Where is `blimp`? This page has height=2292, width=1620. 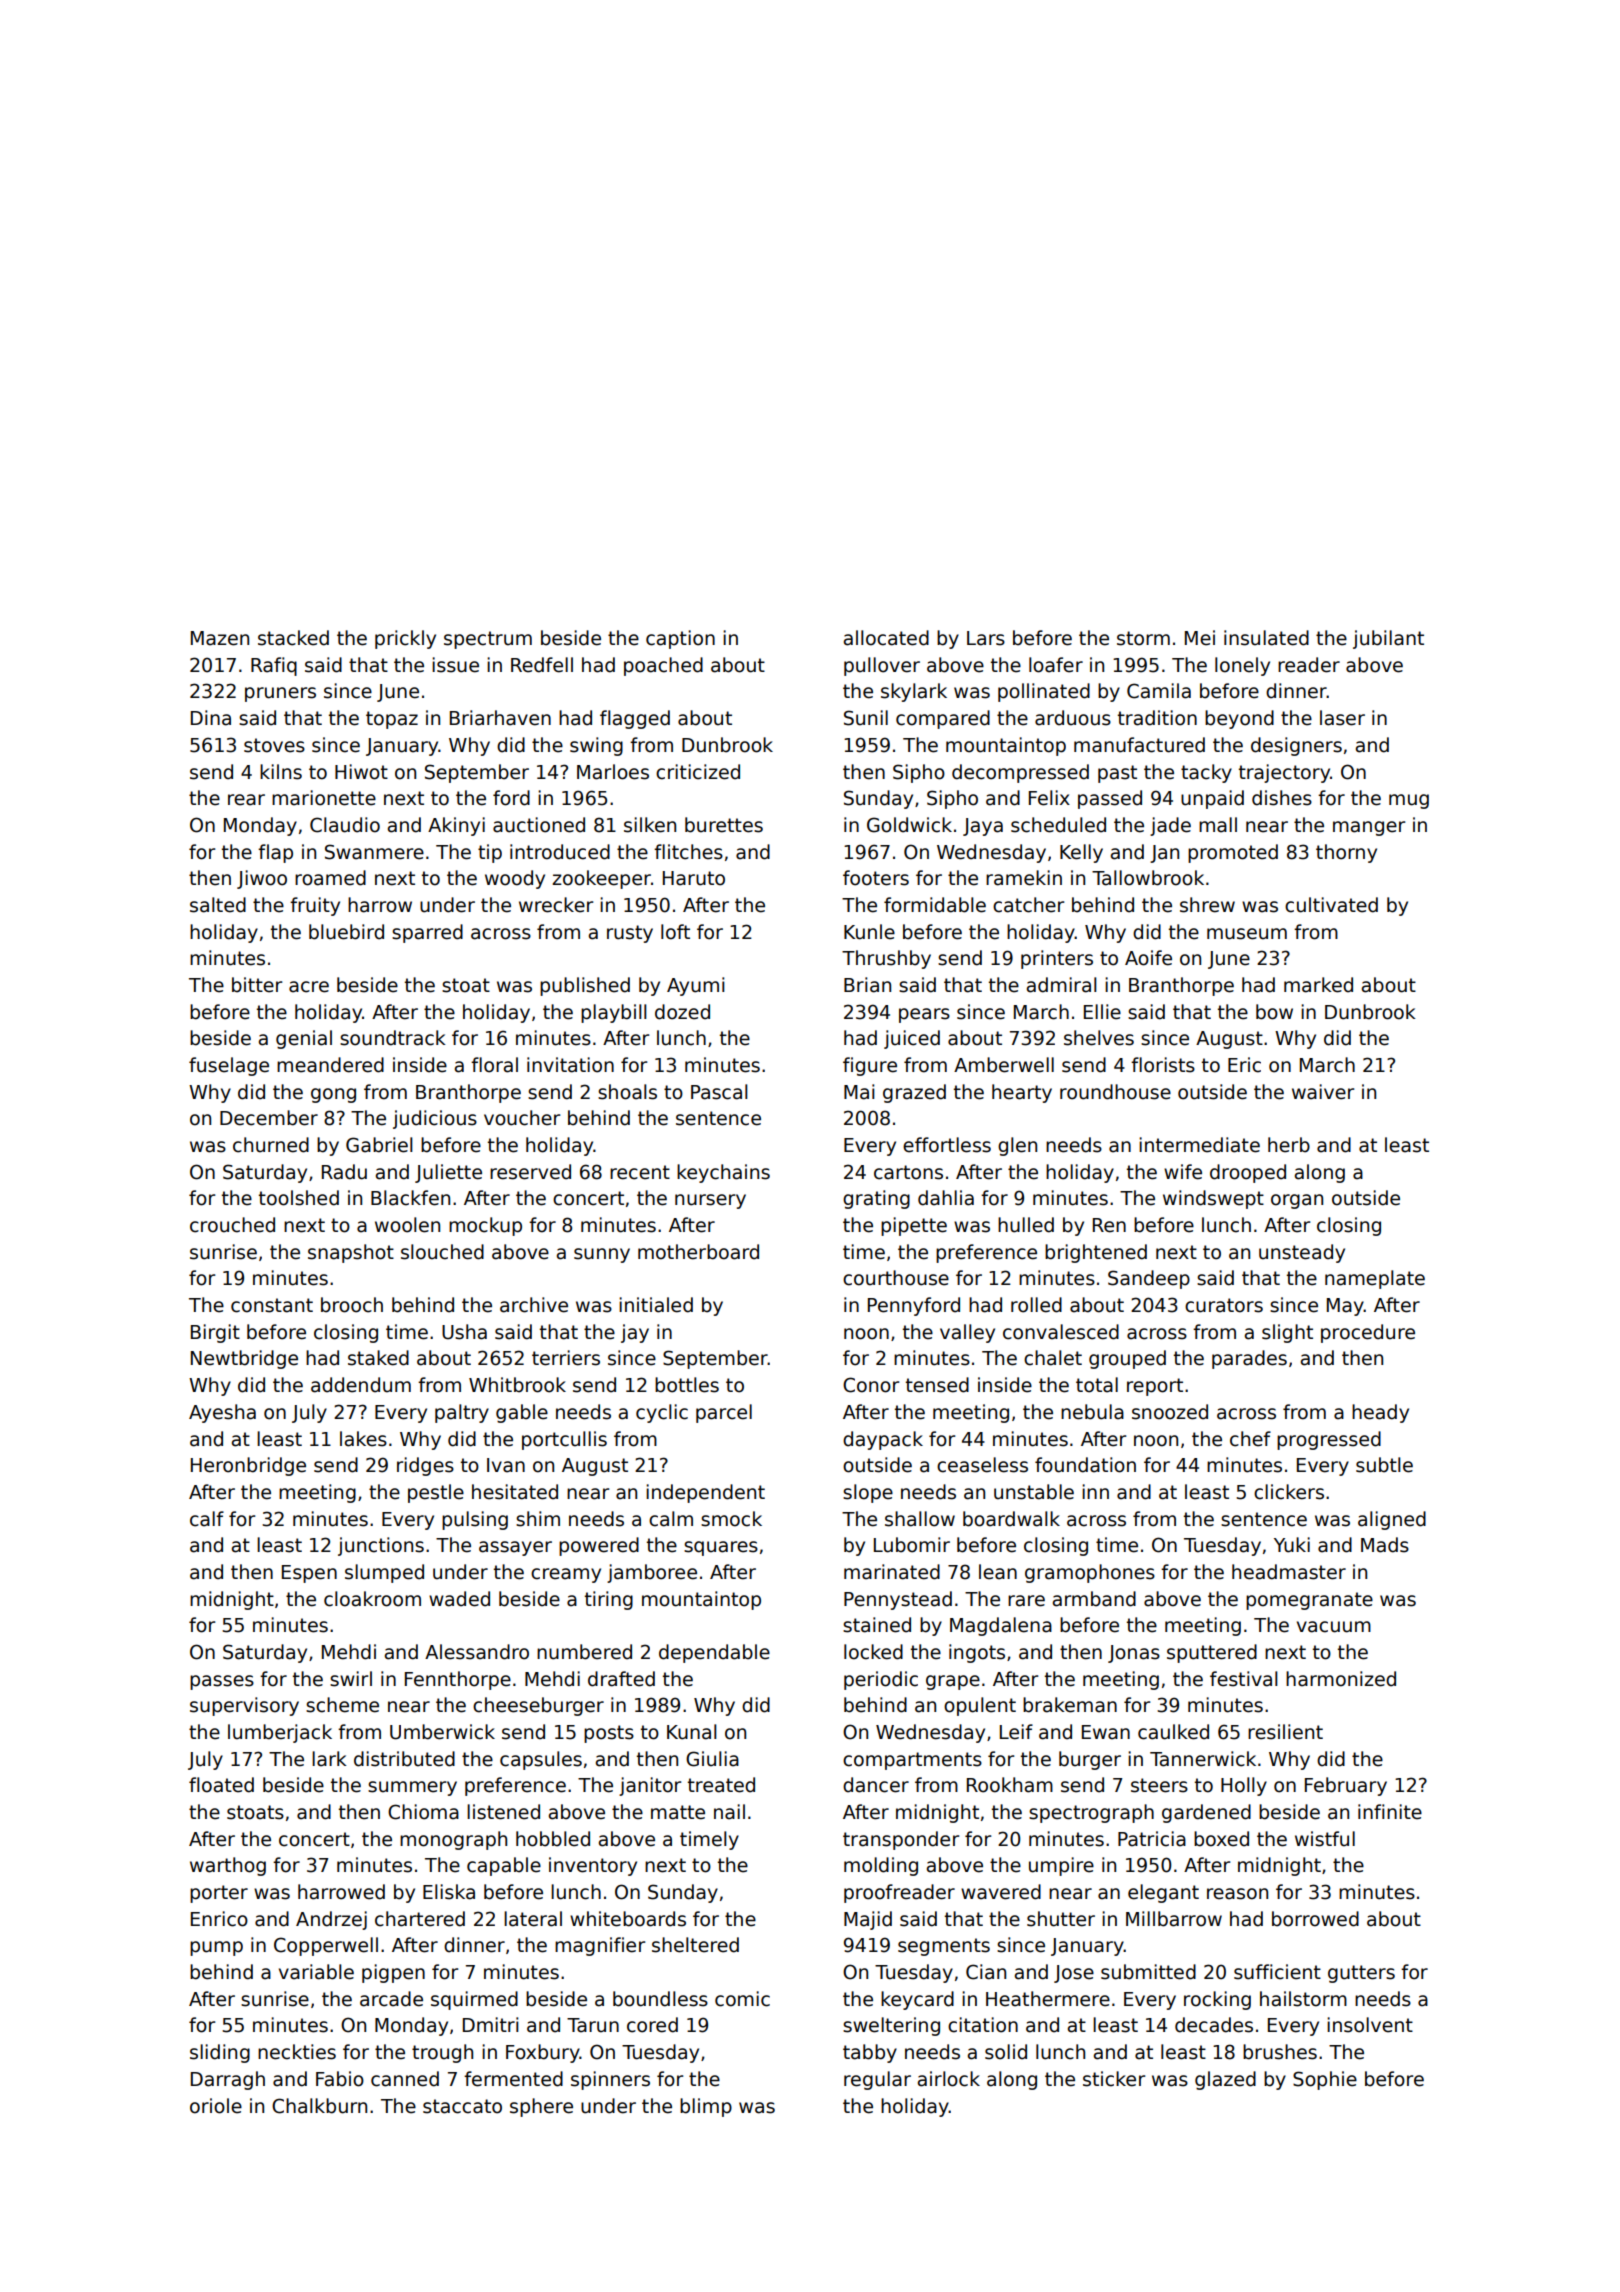 blimp is located at coordinates (706, 2107).
